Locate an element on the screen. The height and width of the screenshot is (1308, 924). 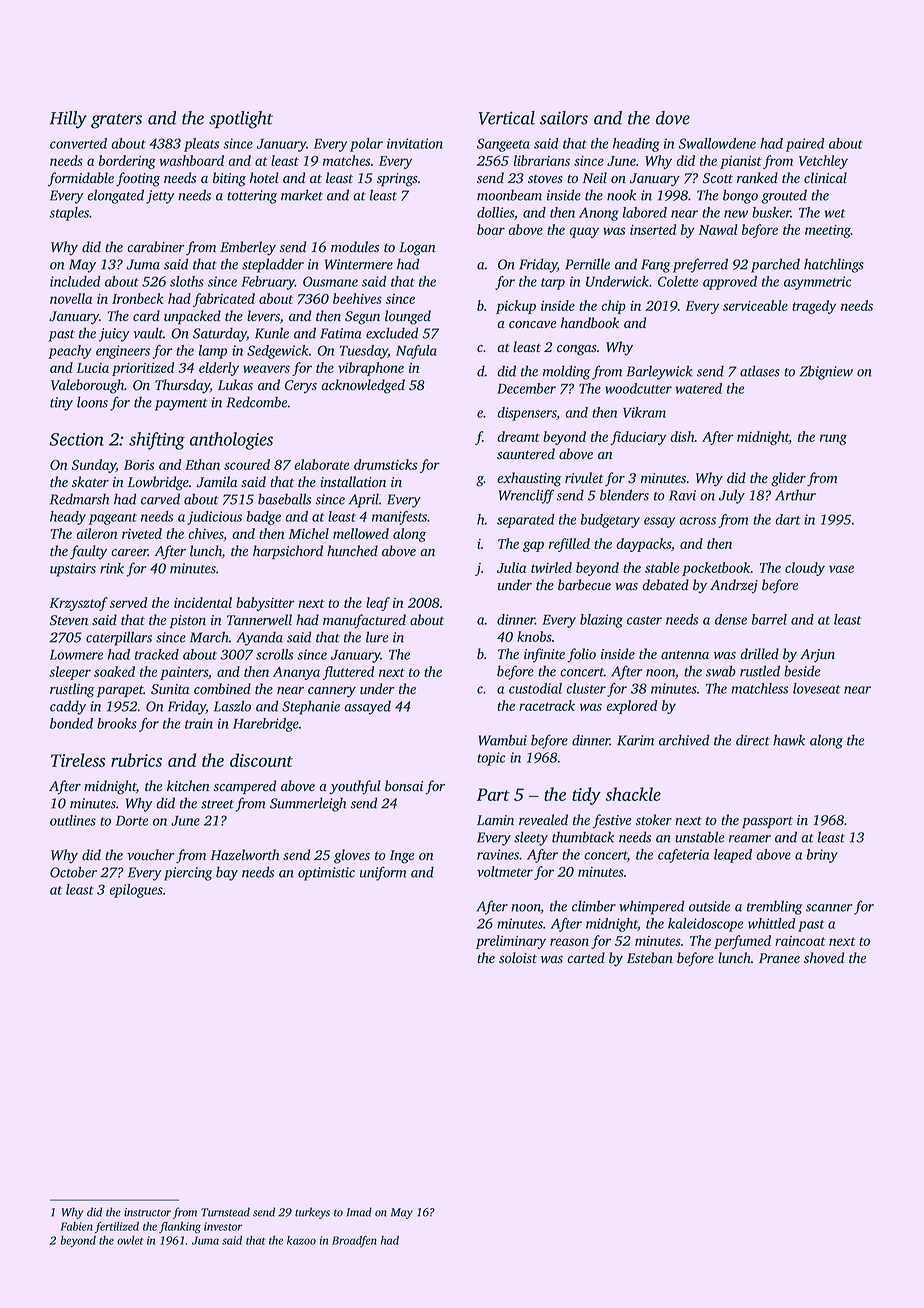
shoved is located at coordinates (824, 957).
